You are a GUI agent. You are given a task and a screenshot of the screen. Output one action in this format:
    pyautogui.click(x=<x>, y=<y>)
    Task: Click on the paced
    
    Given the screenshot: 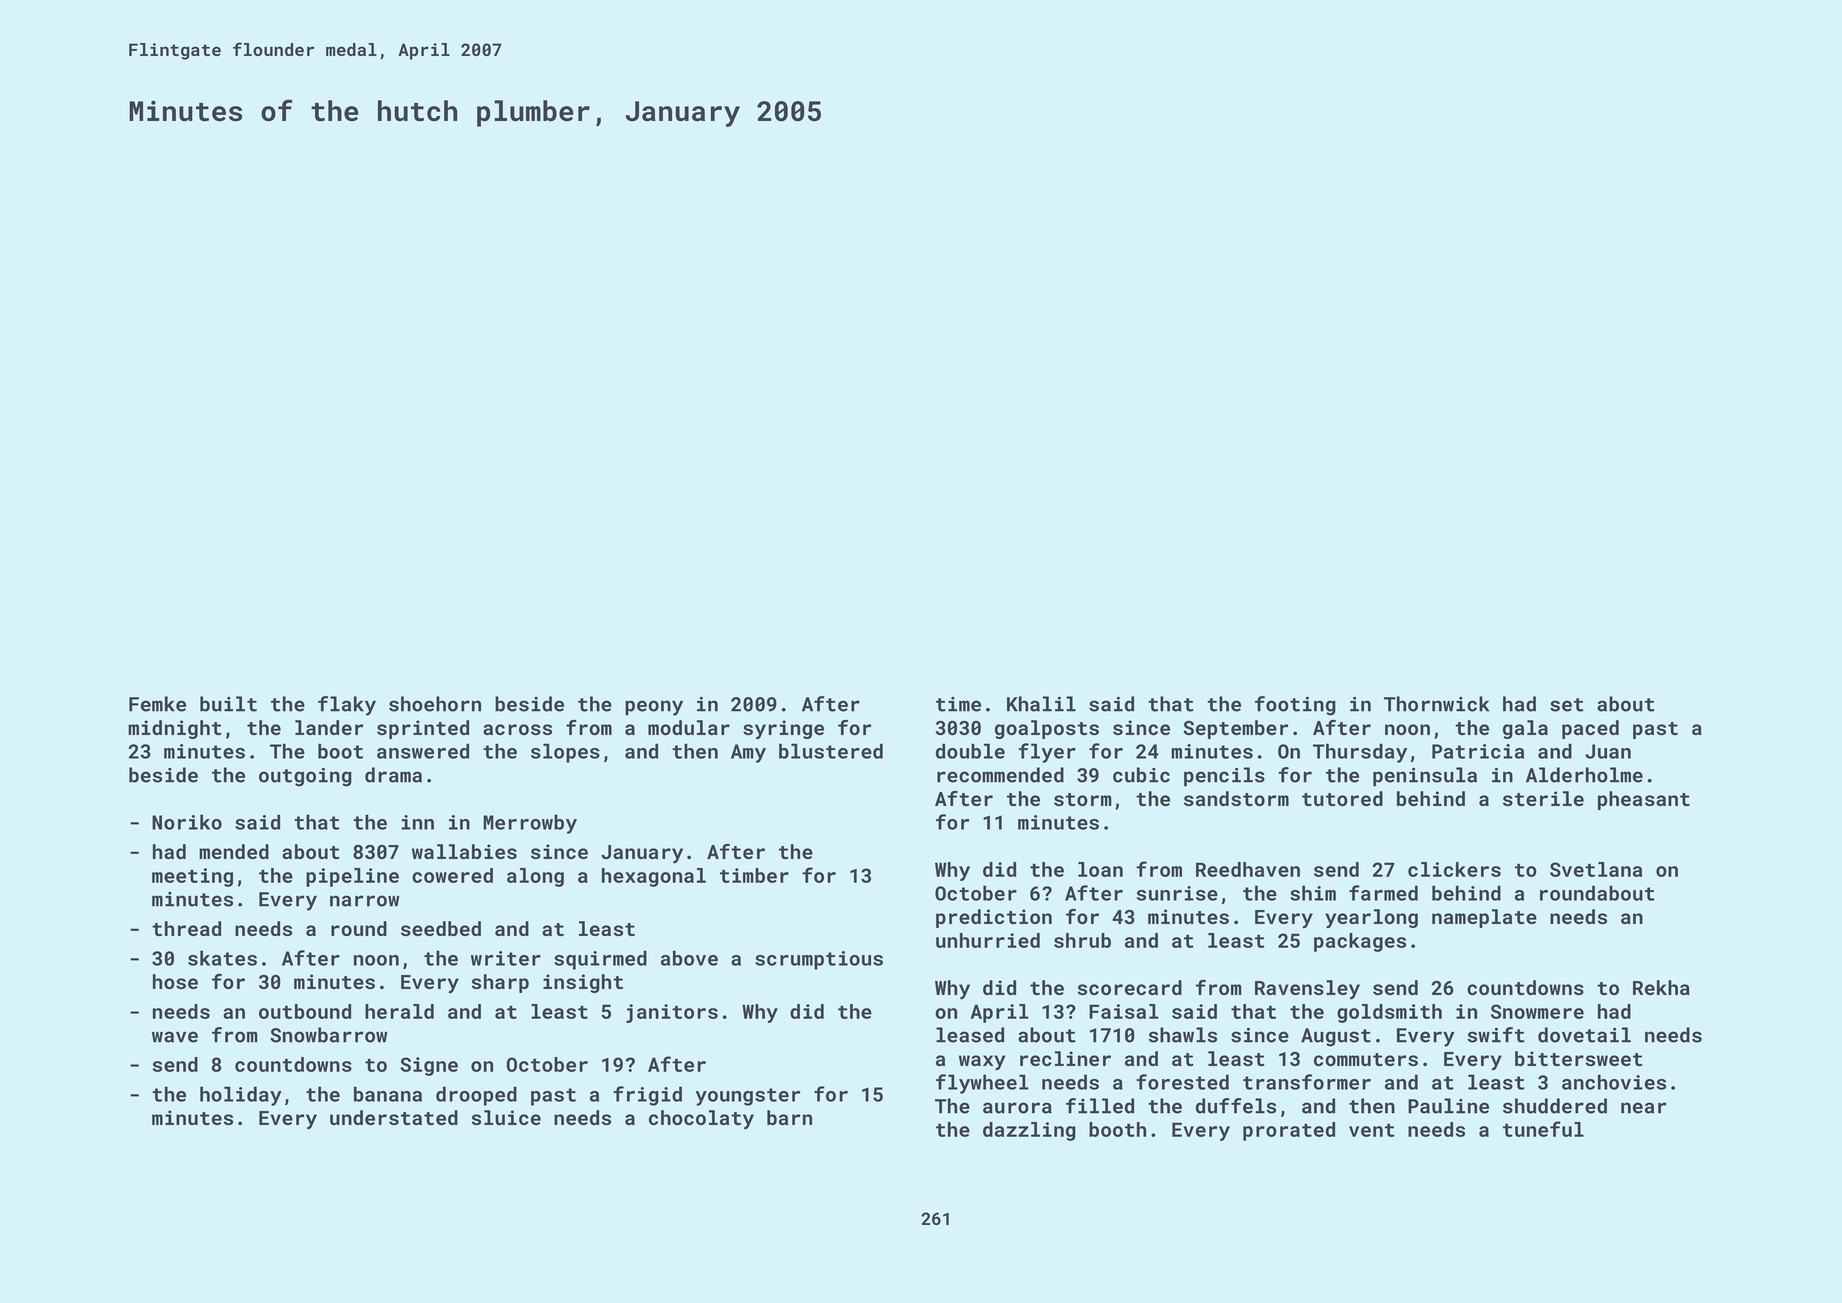 What is the action you would take?
    pyautogui.click(x=1590, y=729)
